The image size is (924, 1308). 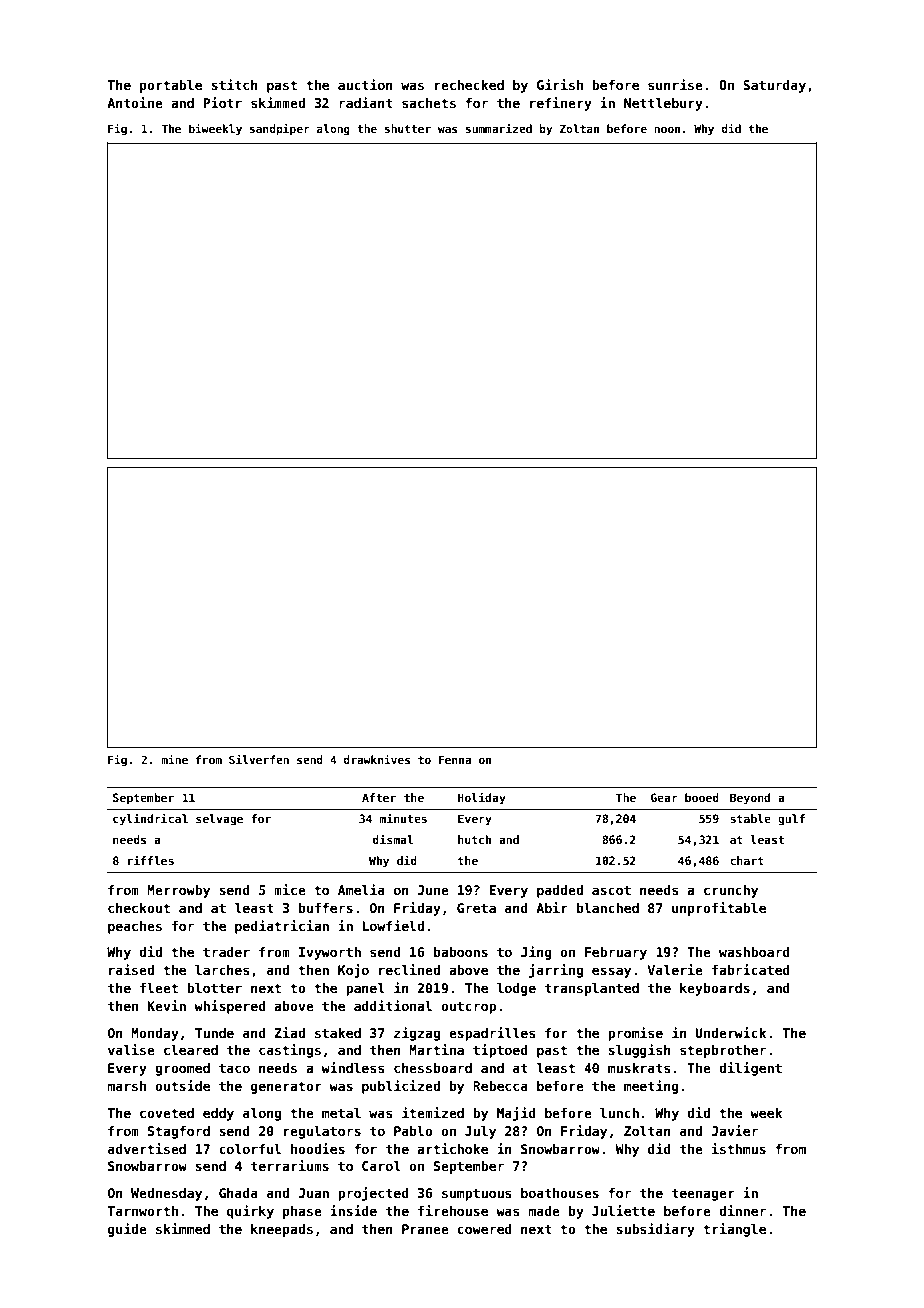 I want to click on Antoine, so click(x=135, y=102).
